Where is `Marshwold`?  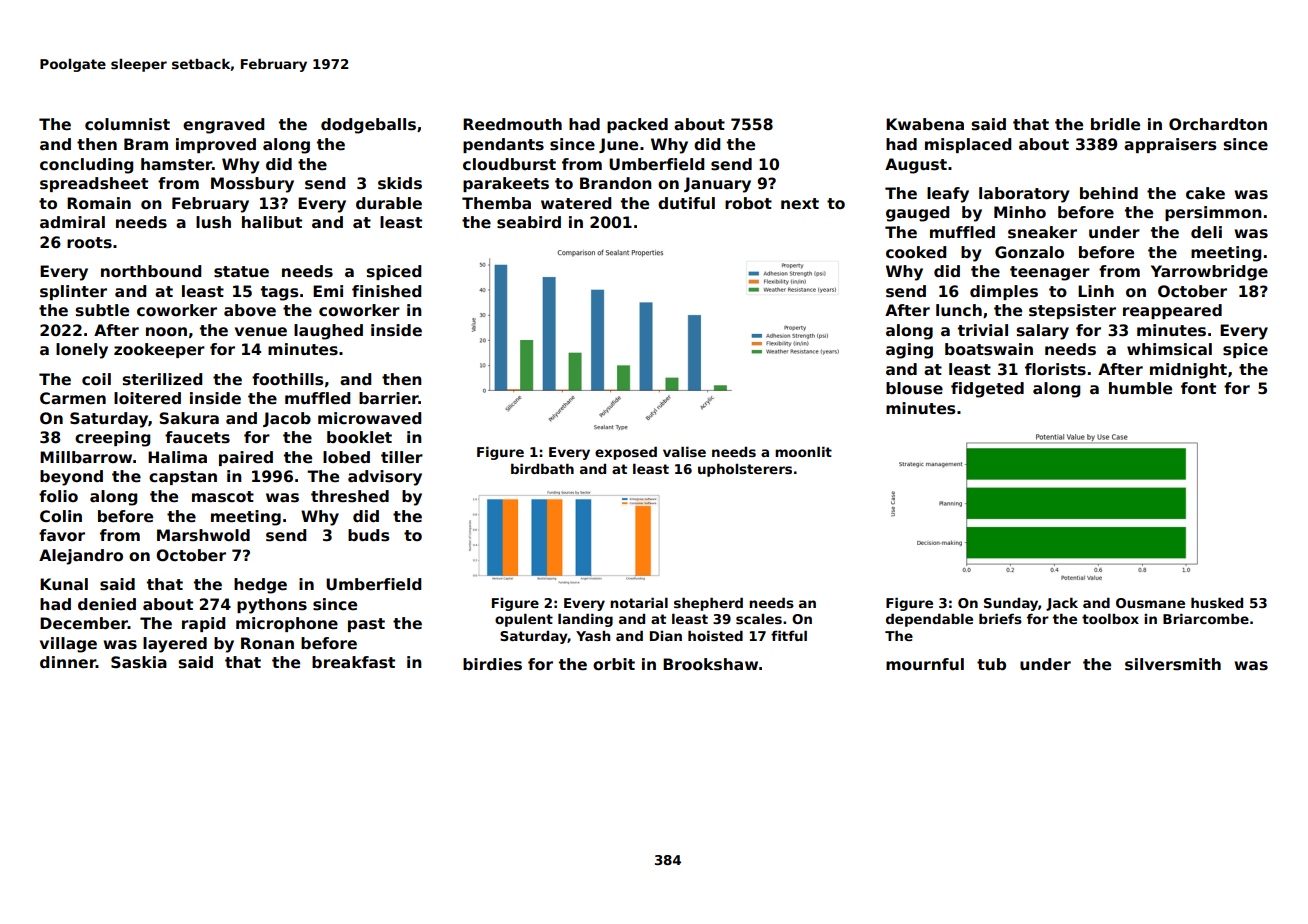 Marshwold is located at coordinates (203, 535).
